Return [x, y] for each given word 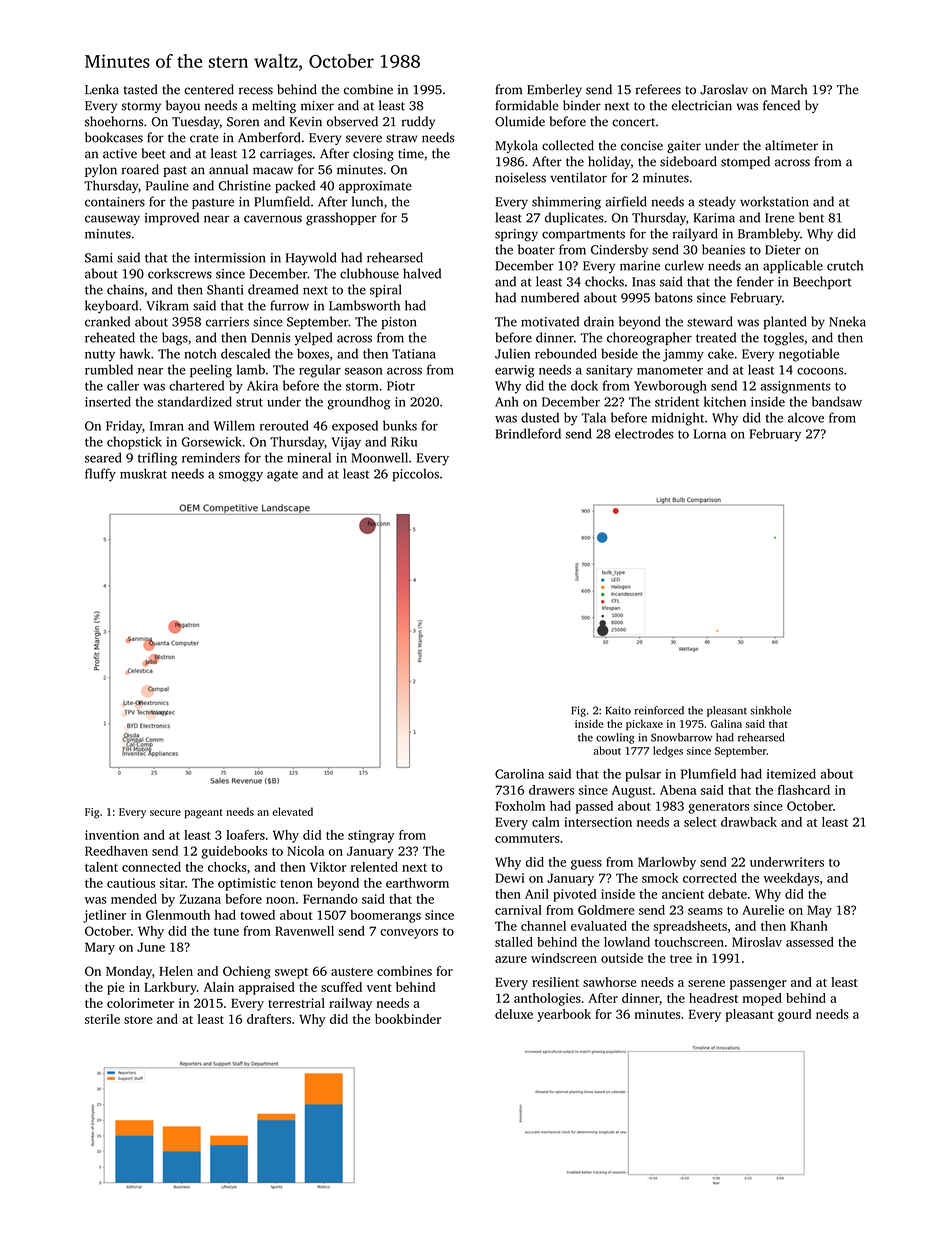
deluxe [514, 1014]
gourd [794, 1015]
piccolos [415, 475]
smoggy [241, 476]
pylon [101, 170]
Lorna [710, 434]
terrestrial [296, 1003]
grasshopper [341, 219]
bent [811, 217]
